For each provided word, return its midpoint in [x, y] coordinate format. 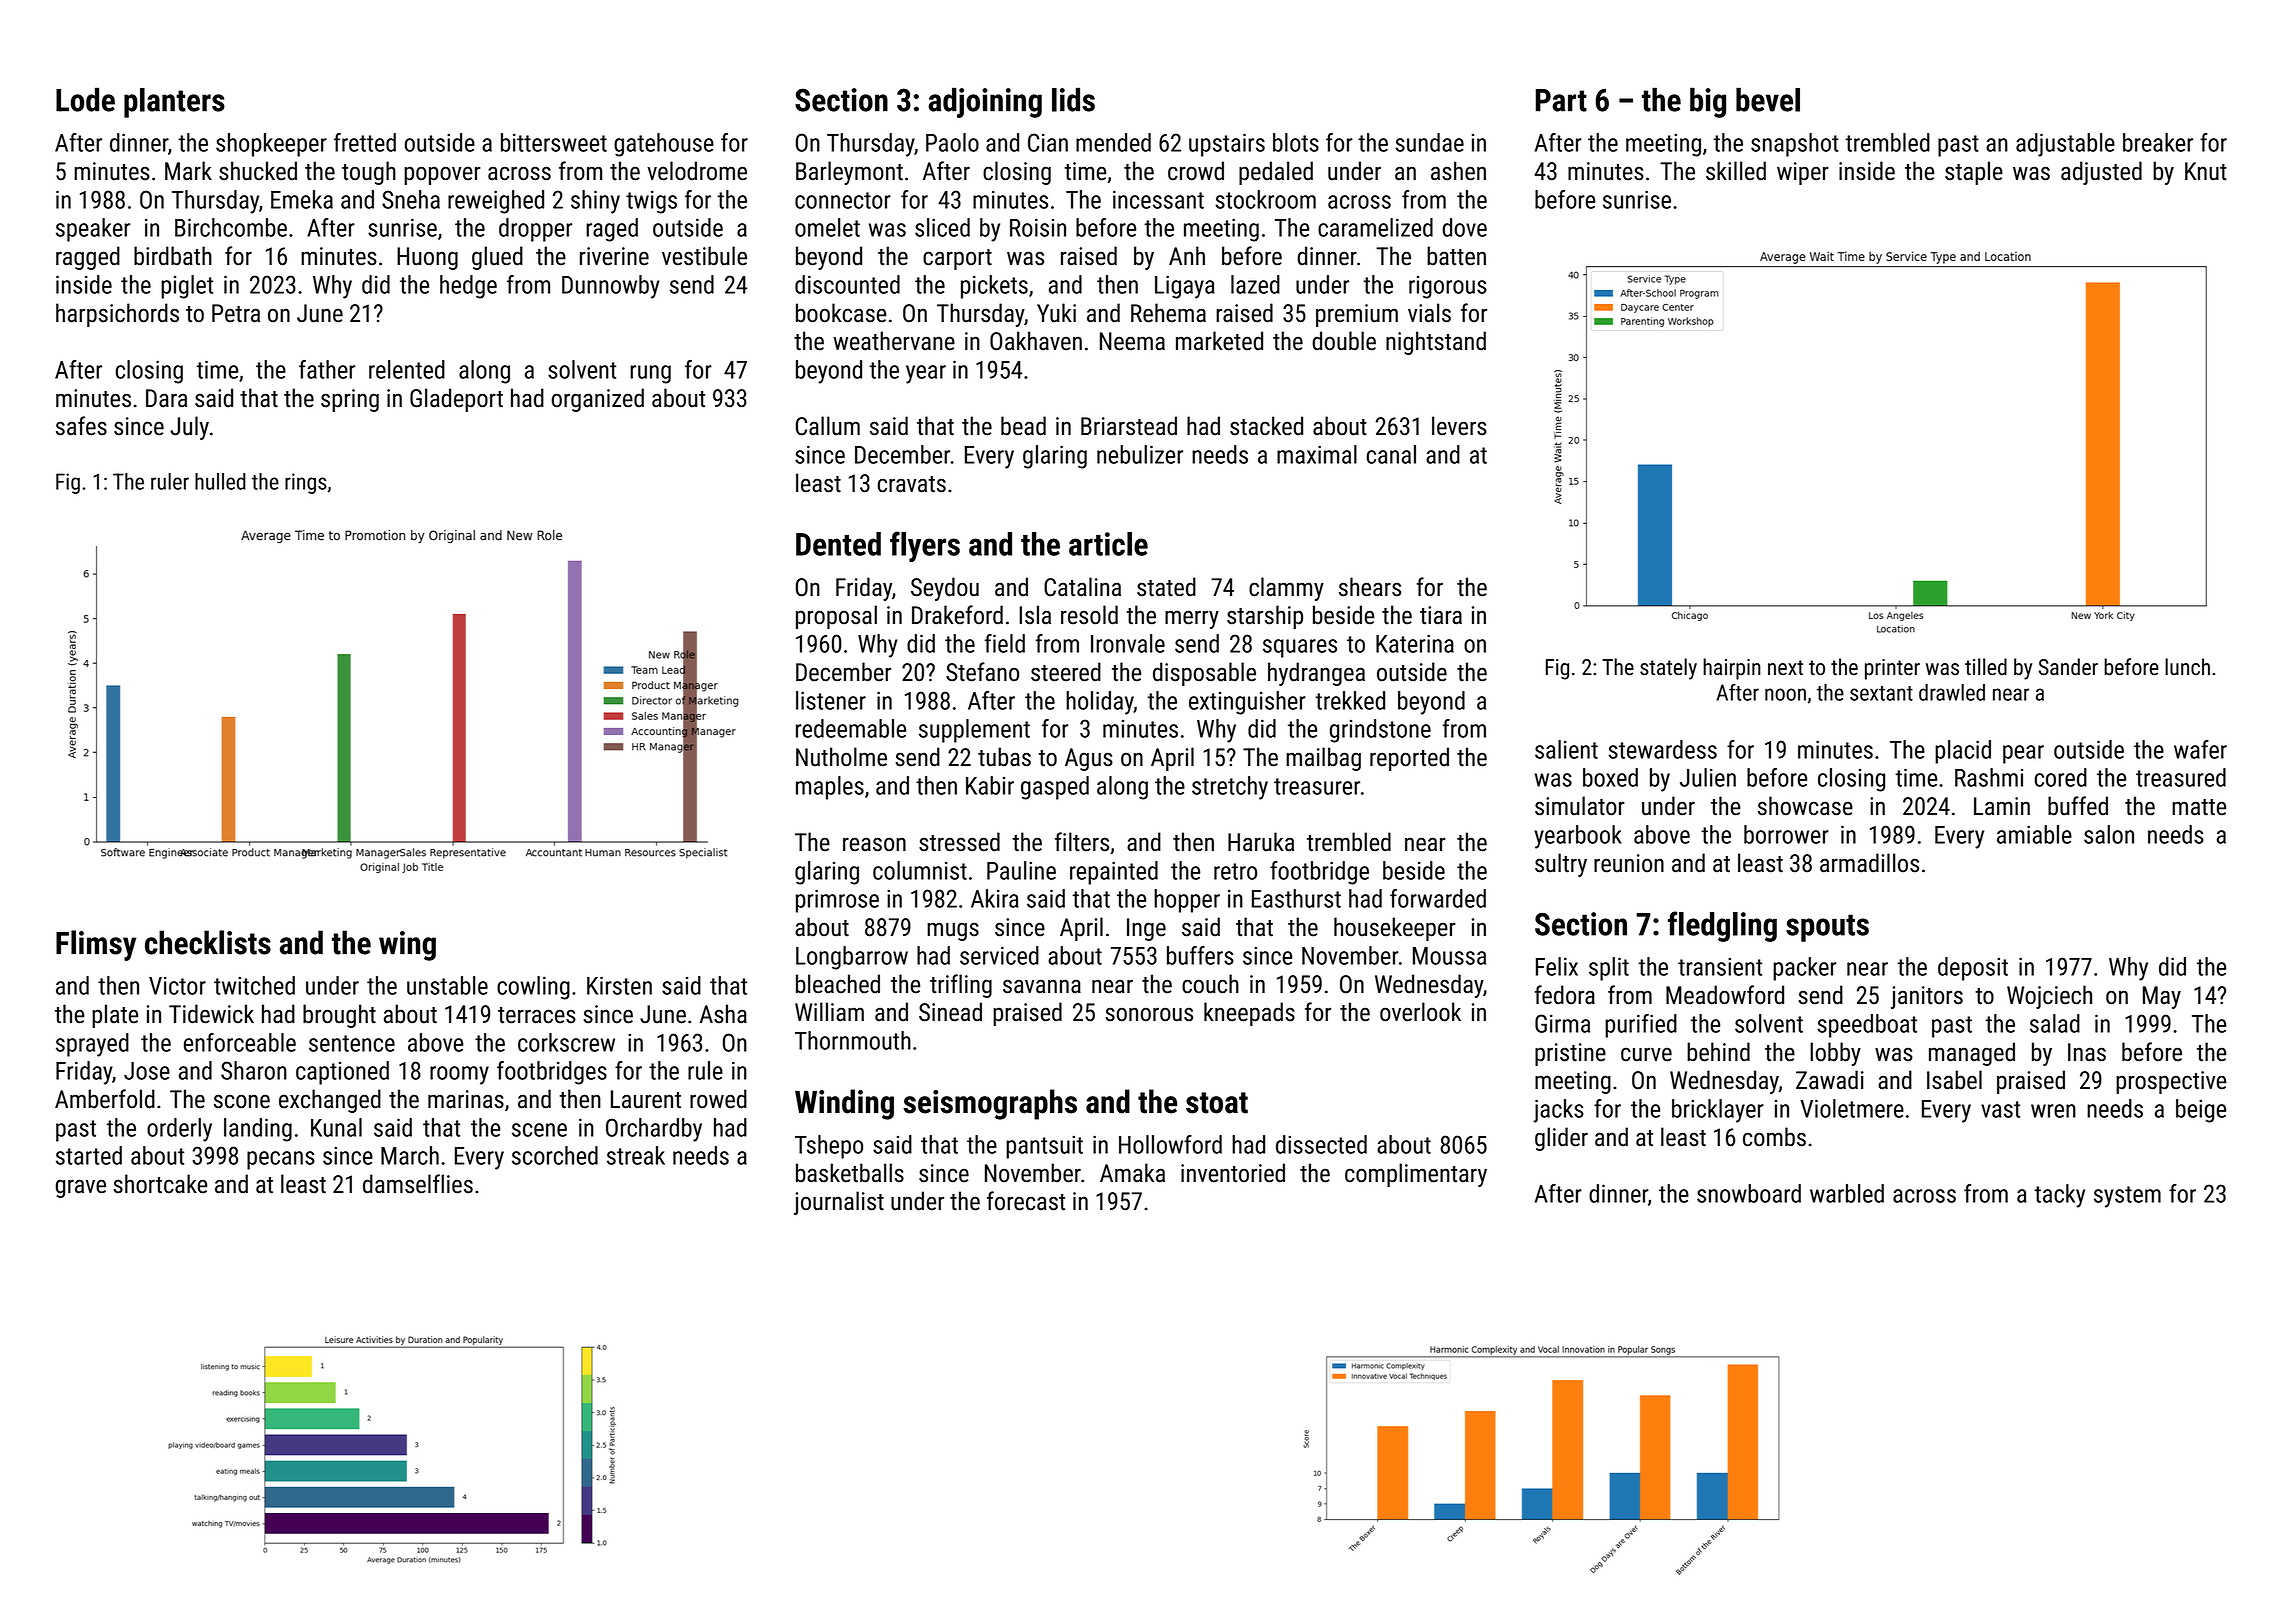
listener [831, 700]
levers [1459, 426]
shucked [258, 171]
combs [1774, 1137]
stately [1668, 669]
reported [1409, 759]
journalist [839, 1203]
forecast [1026, 1201]
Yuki [1056, 313]
